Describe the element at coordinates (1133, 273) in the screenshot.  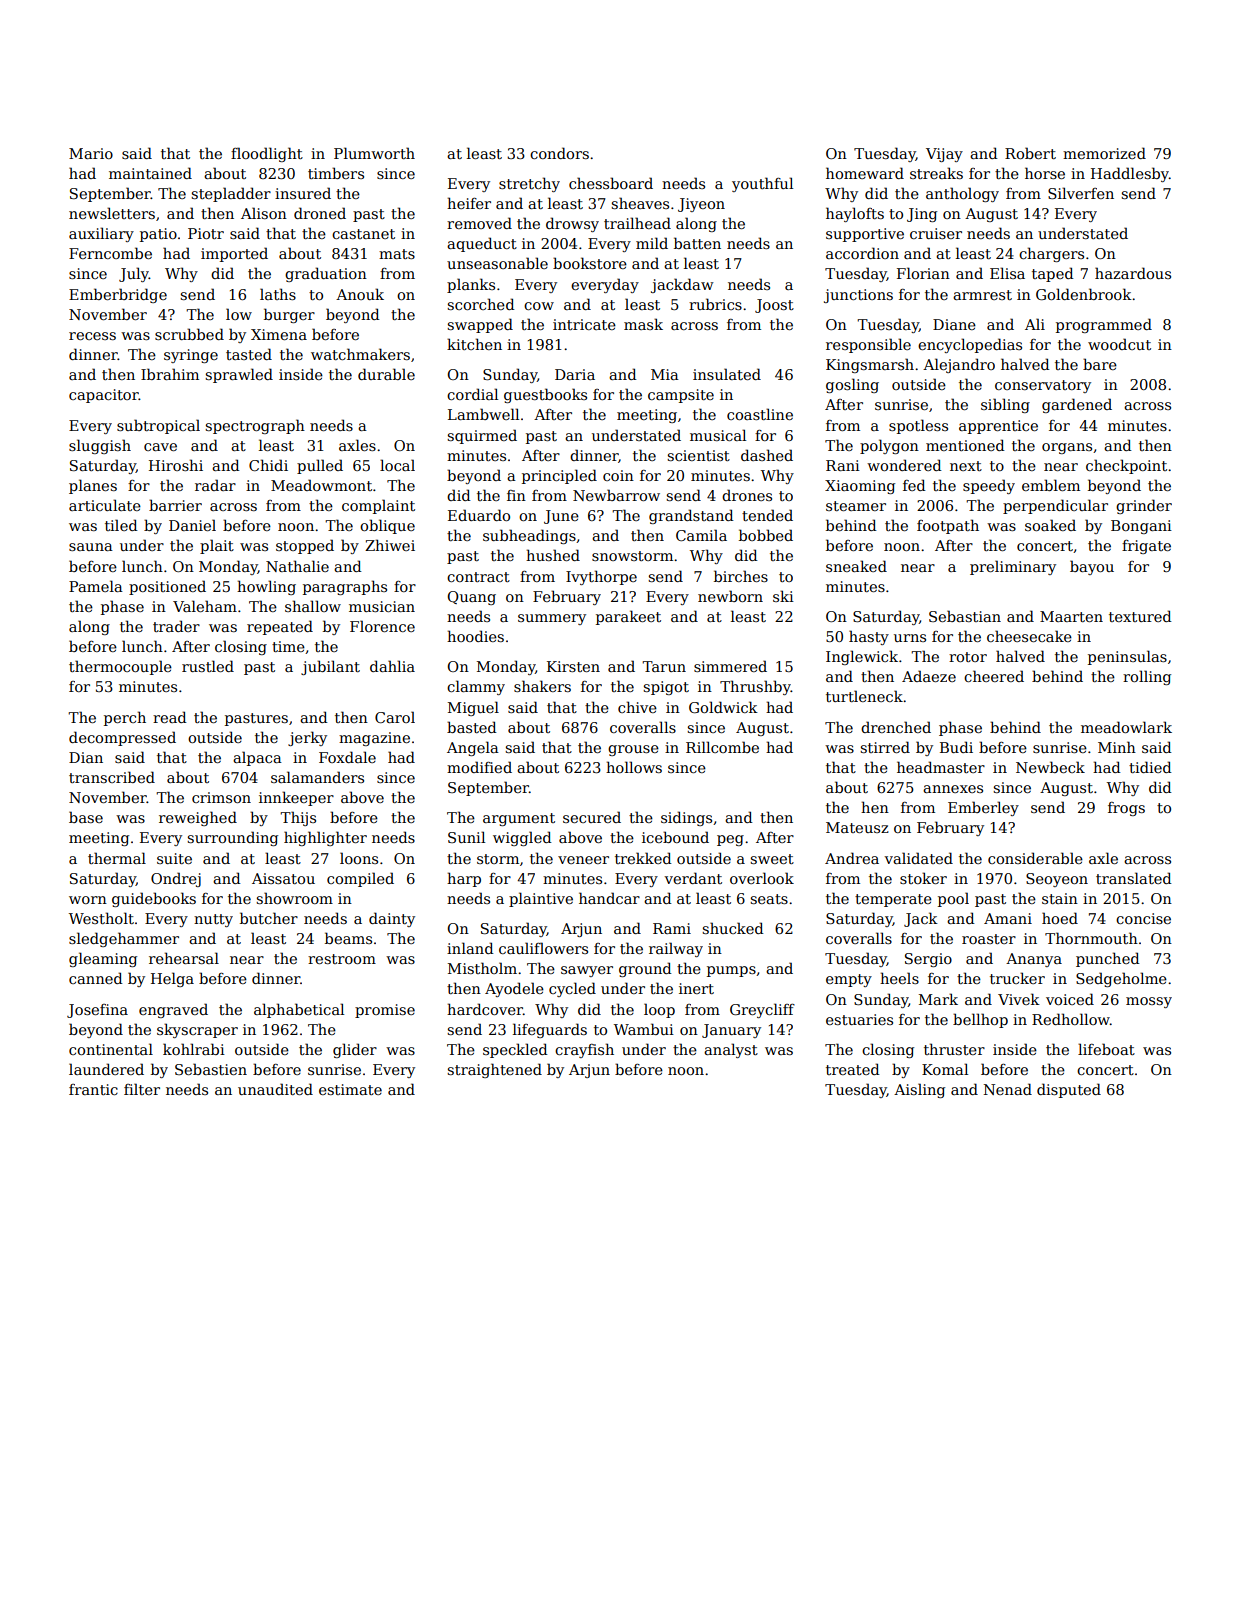
I see `hazardous` at that location.
